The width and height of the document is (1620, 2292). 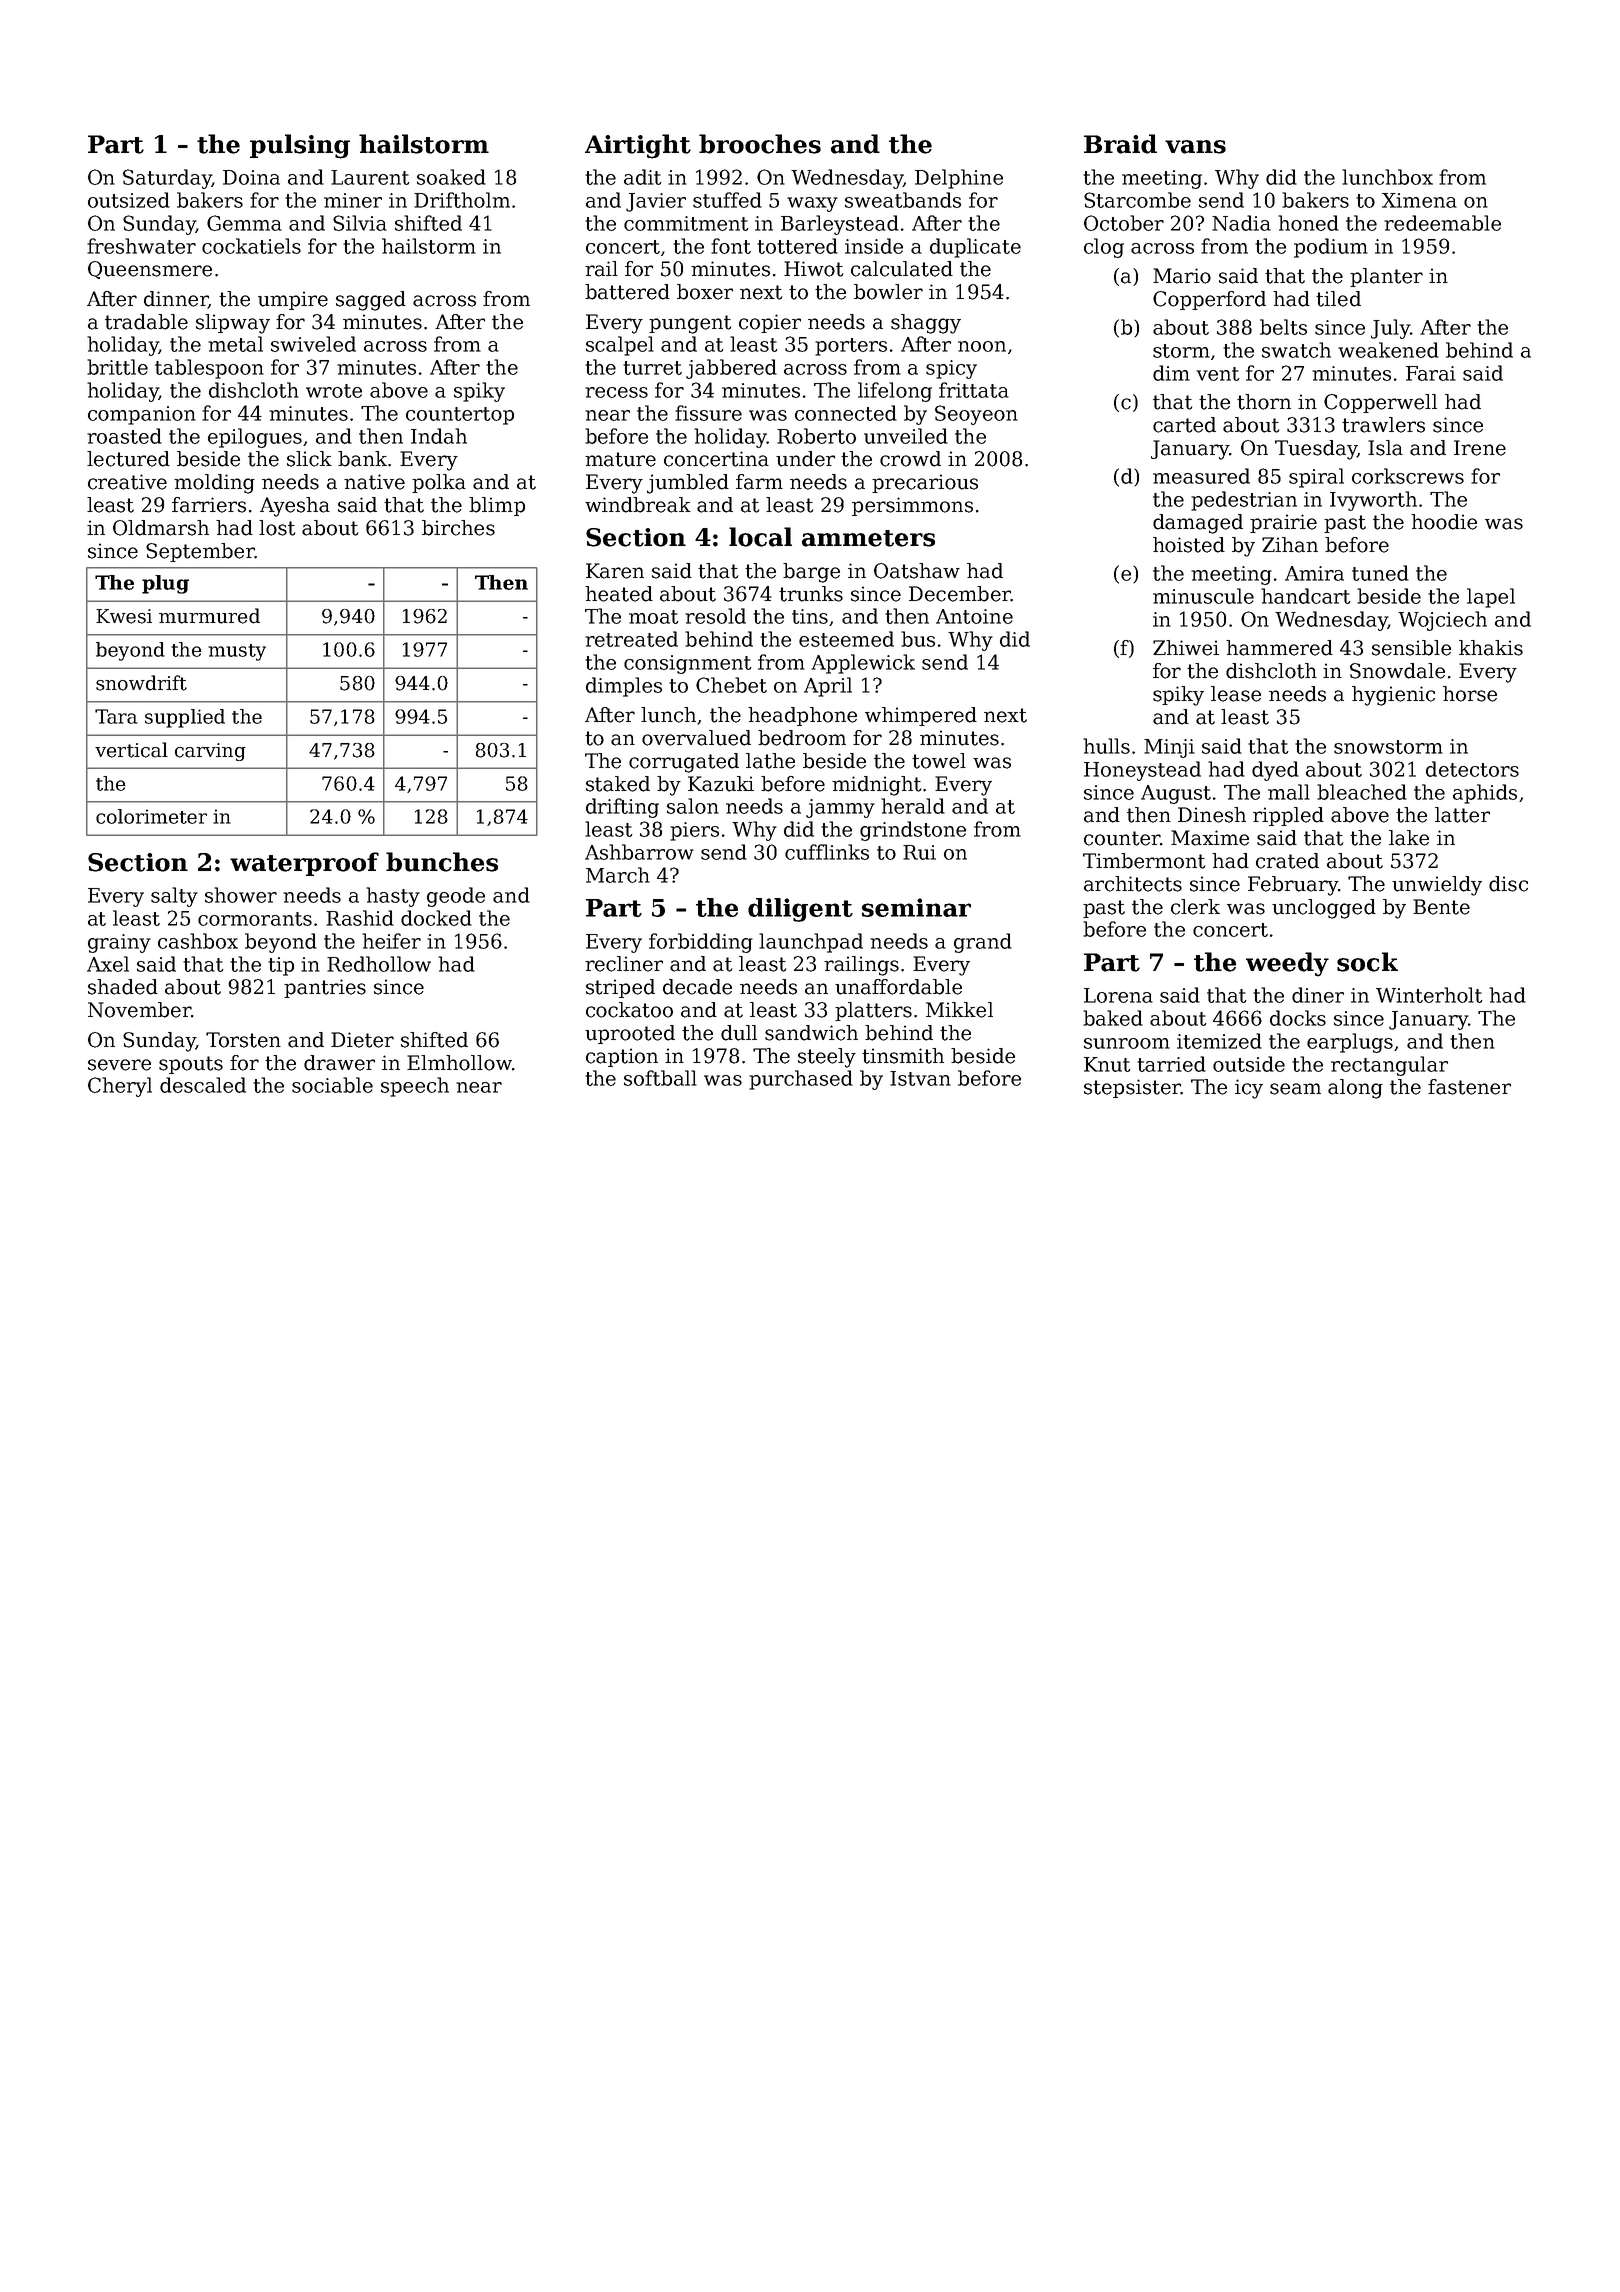 What do you see at coordinates (1491, 648) in the document?
I see `khakis` at bounding box center [1491, 648].
